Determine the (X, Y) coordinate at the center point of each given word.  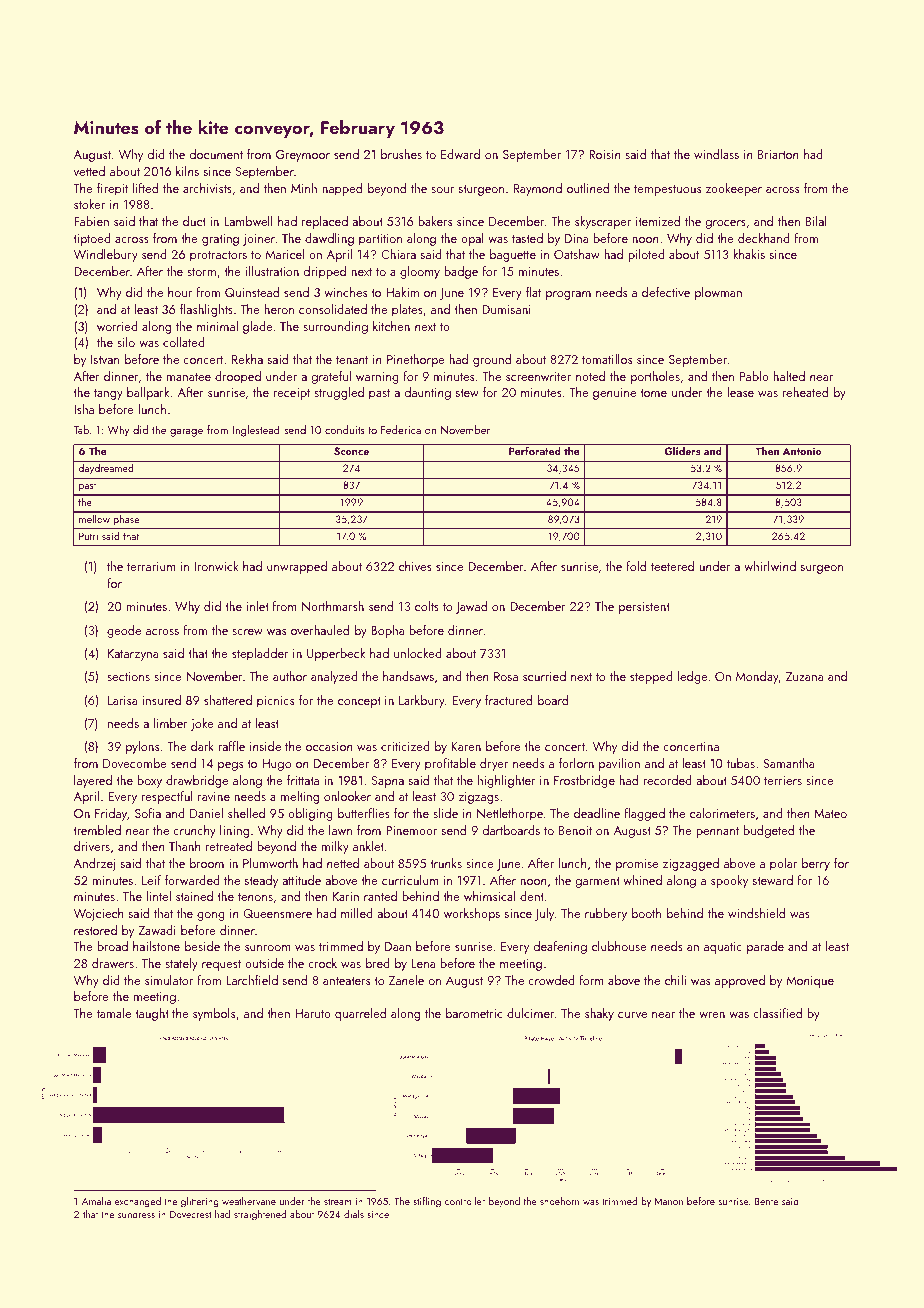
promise (637, 865)
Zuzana (804, 676)
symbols (214, 1014)
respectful (167, 797)
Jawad (471, 607)
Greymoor (303, 156)
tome (653, 393)
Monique (810, 982)
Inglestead (256, 431)
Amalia (96, 1201)
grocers (725, 224)
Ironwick (217, 566)
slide (445, 813)
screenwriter (538, 376)
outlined (588, 188)
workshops (472, 914)
